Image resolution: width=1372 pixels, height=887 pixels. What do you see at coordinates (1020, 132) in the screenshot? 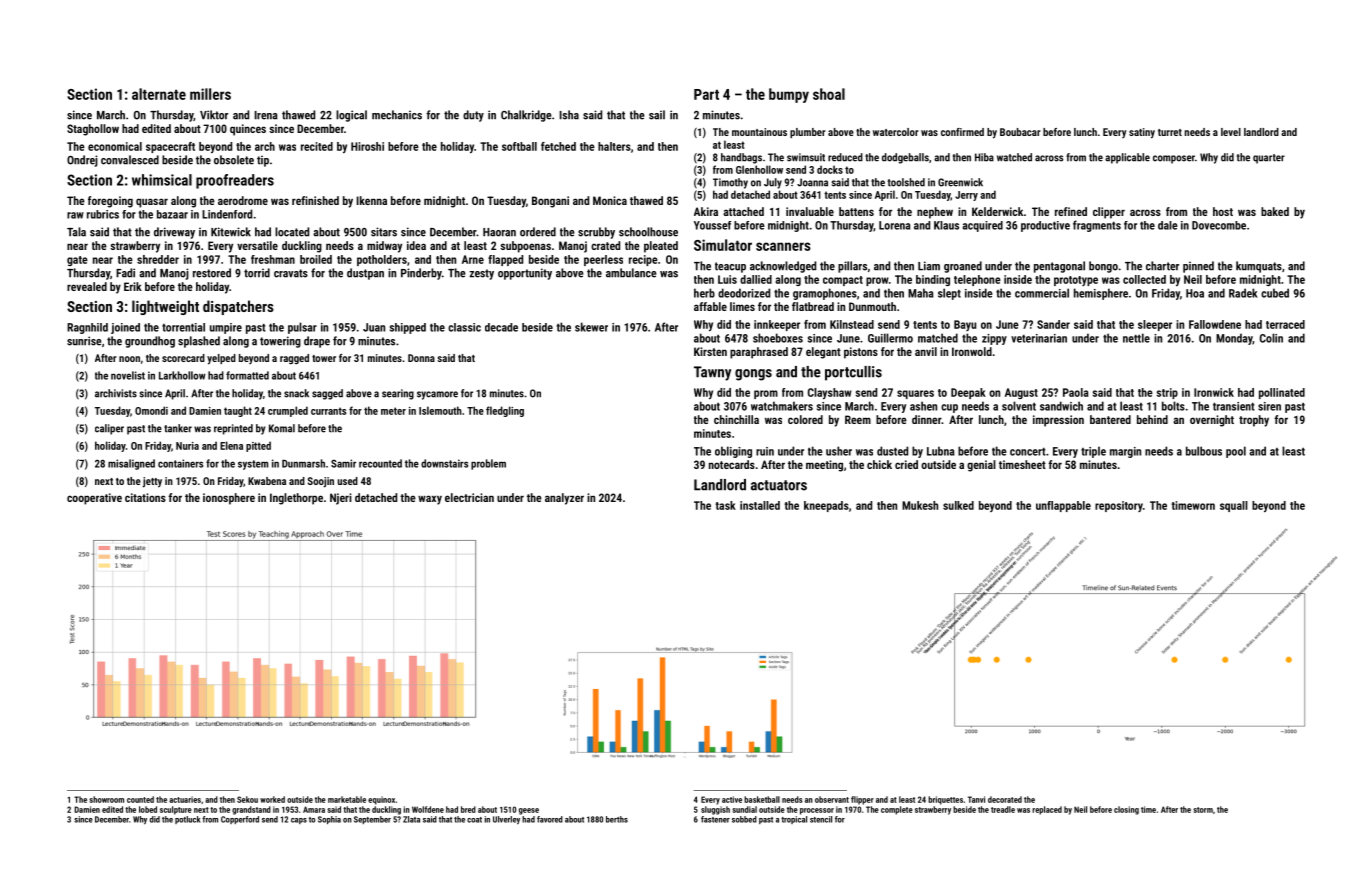
I see `Boubacar` at bounding box center [1020, 132].
